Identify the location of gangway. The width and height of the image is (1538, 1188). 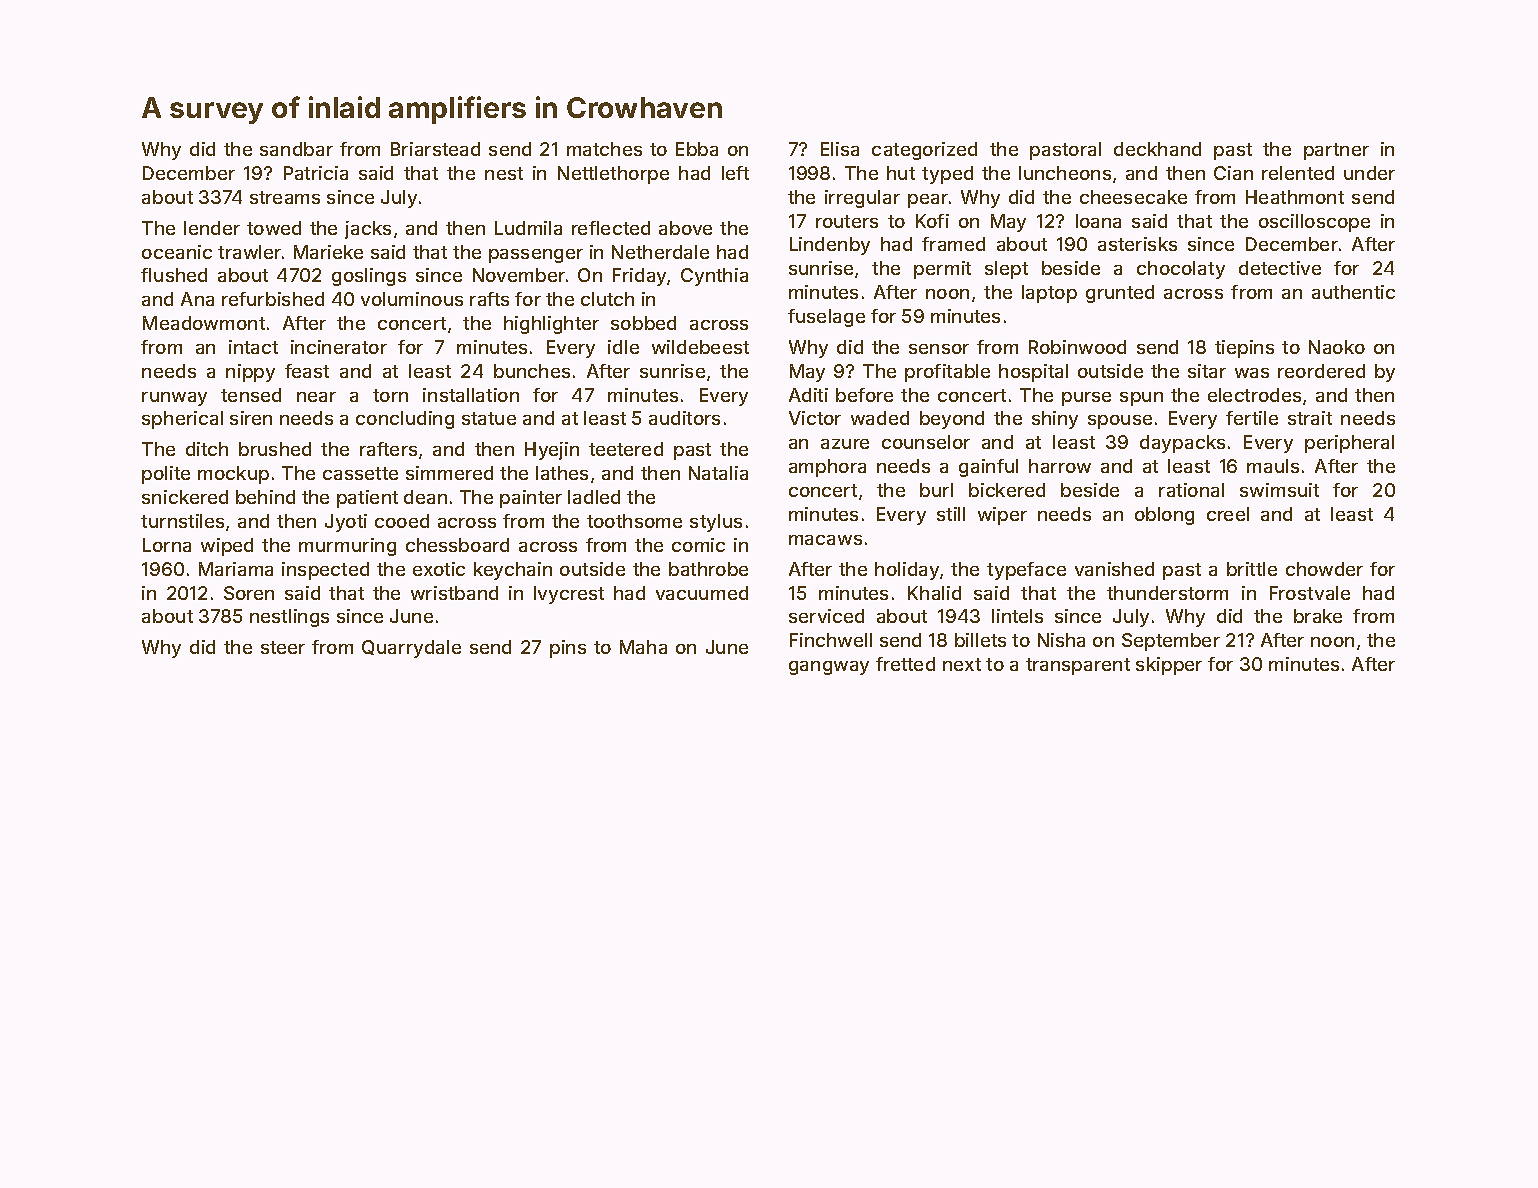
(829, 668).
